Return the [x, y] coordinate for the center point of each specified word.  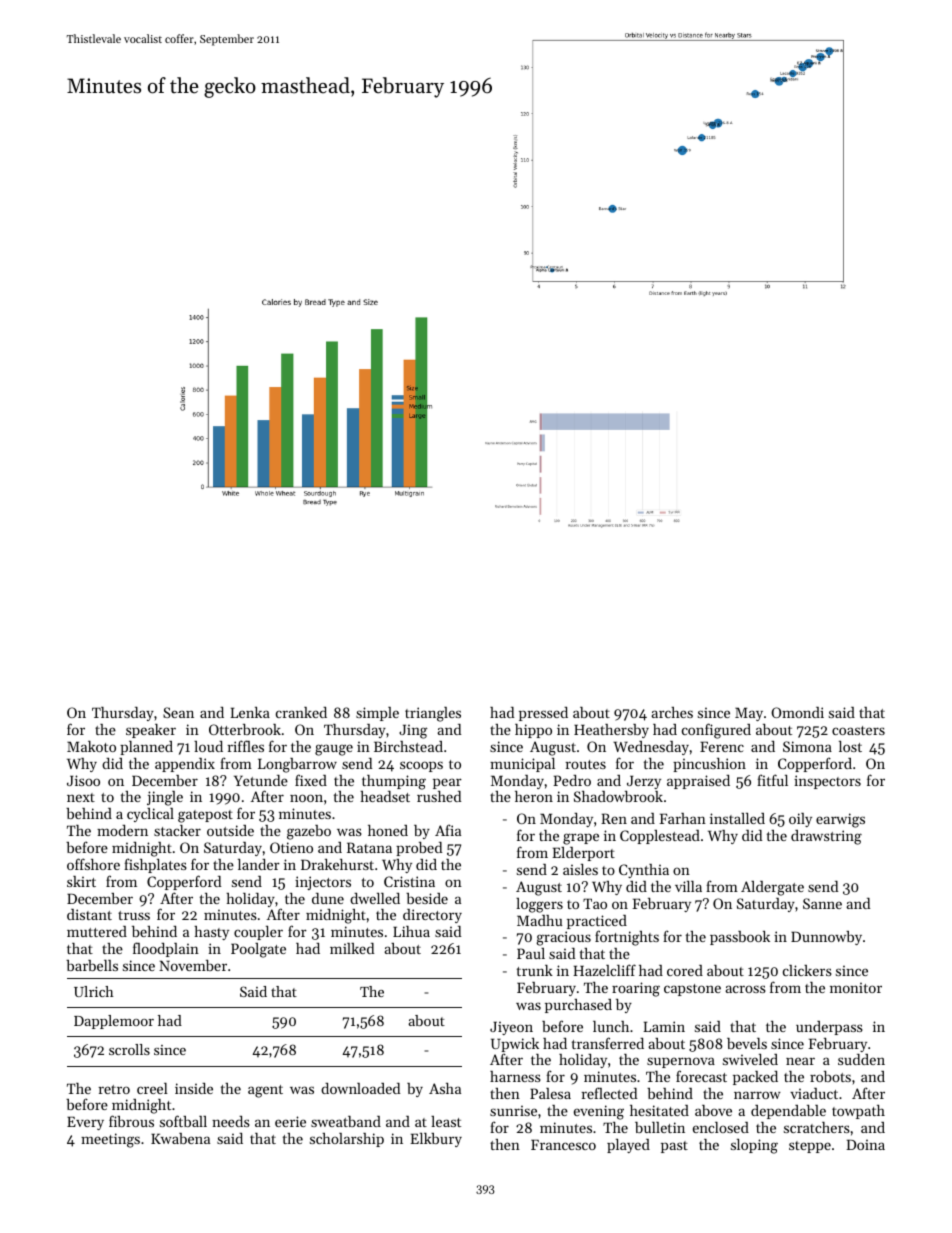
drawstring [826, 837]
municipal [522, 765]
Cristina [409, 881]
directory [432, 916]
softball [183, 1121]
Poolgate [258, 950]
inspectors [827, 782]
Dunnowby [826, 938]
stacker [177, 830]
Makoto [91, 746]
